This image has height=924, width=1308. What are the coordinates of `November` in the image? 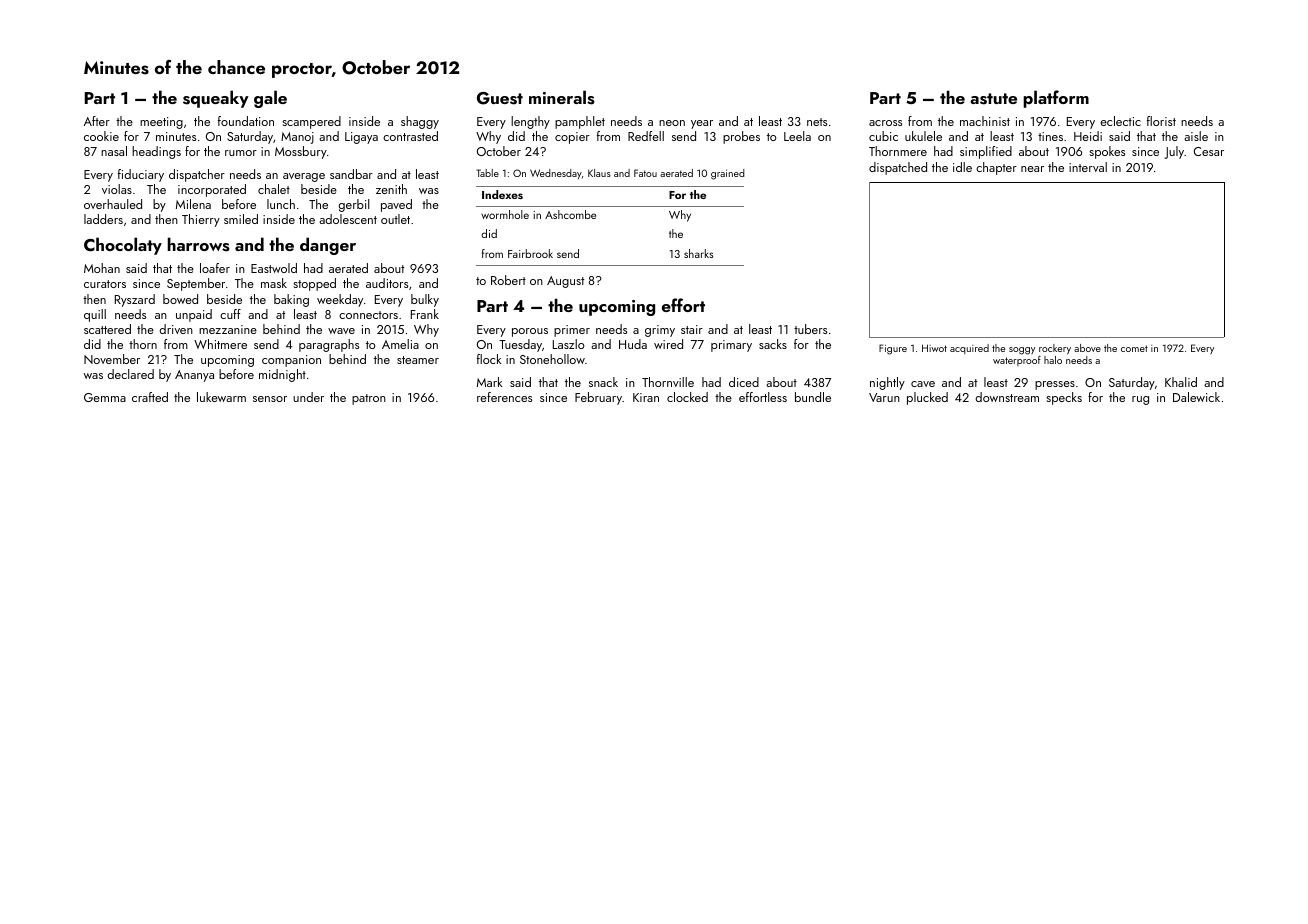 It's located at (112, 359).
